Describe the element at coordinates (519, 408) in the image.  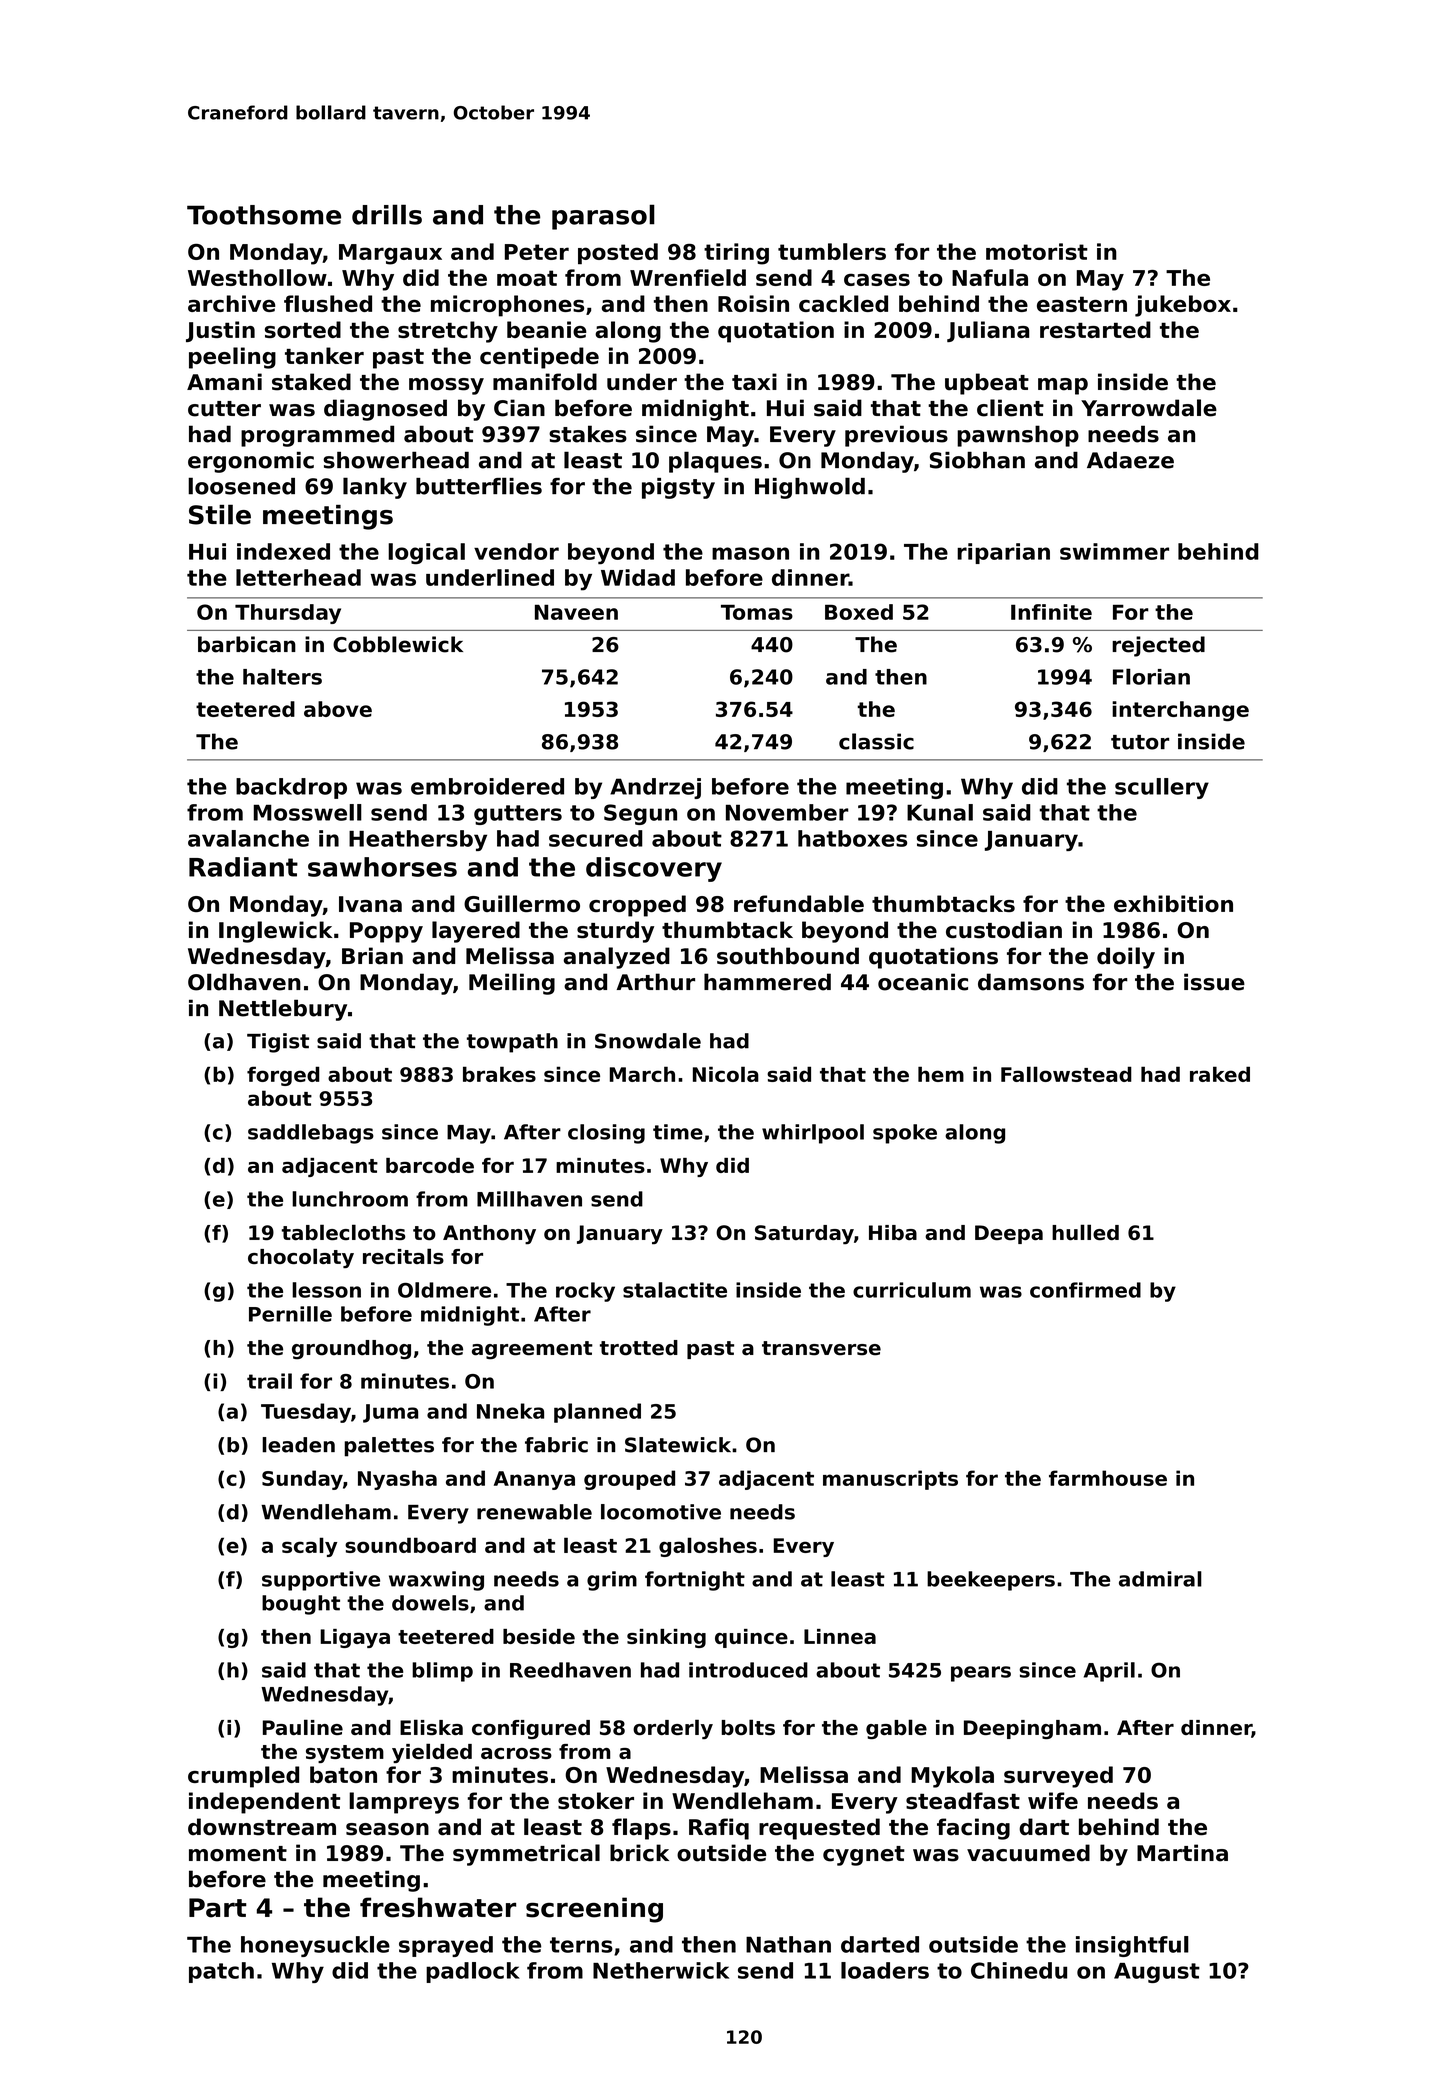
I see `Cian` at that location.
